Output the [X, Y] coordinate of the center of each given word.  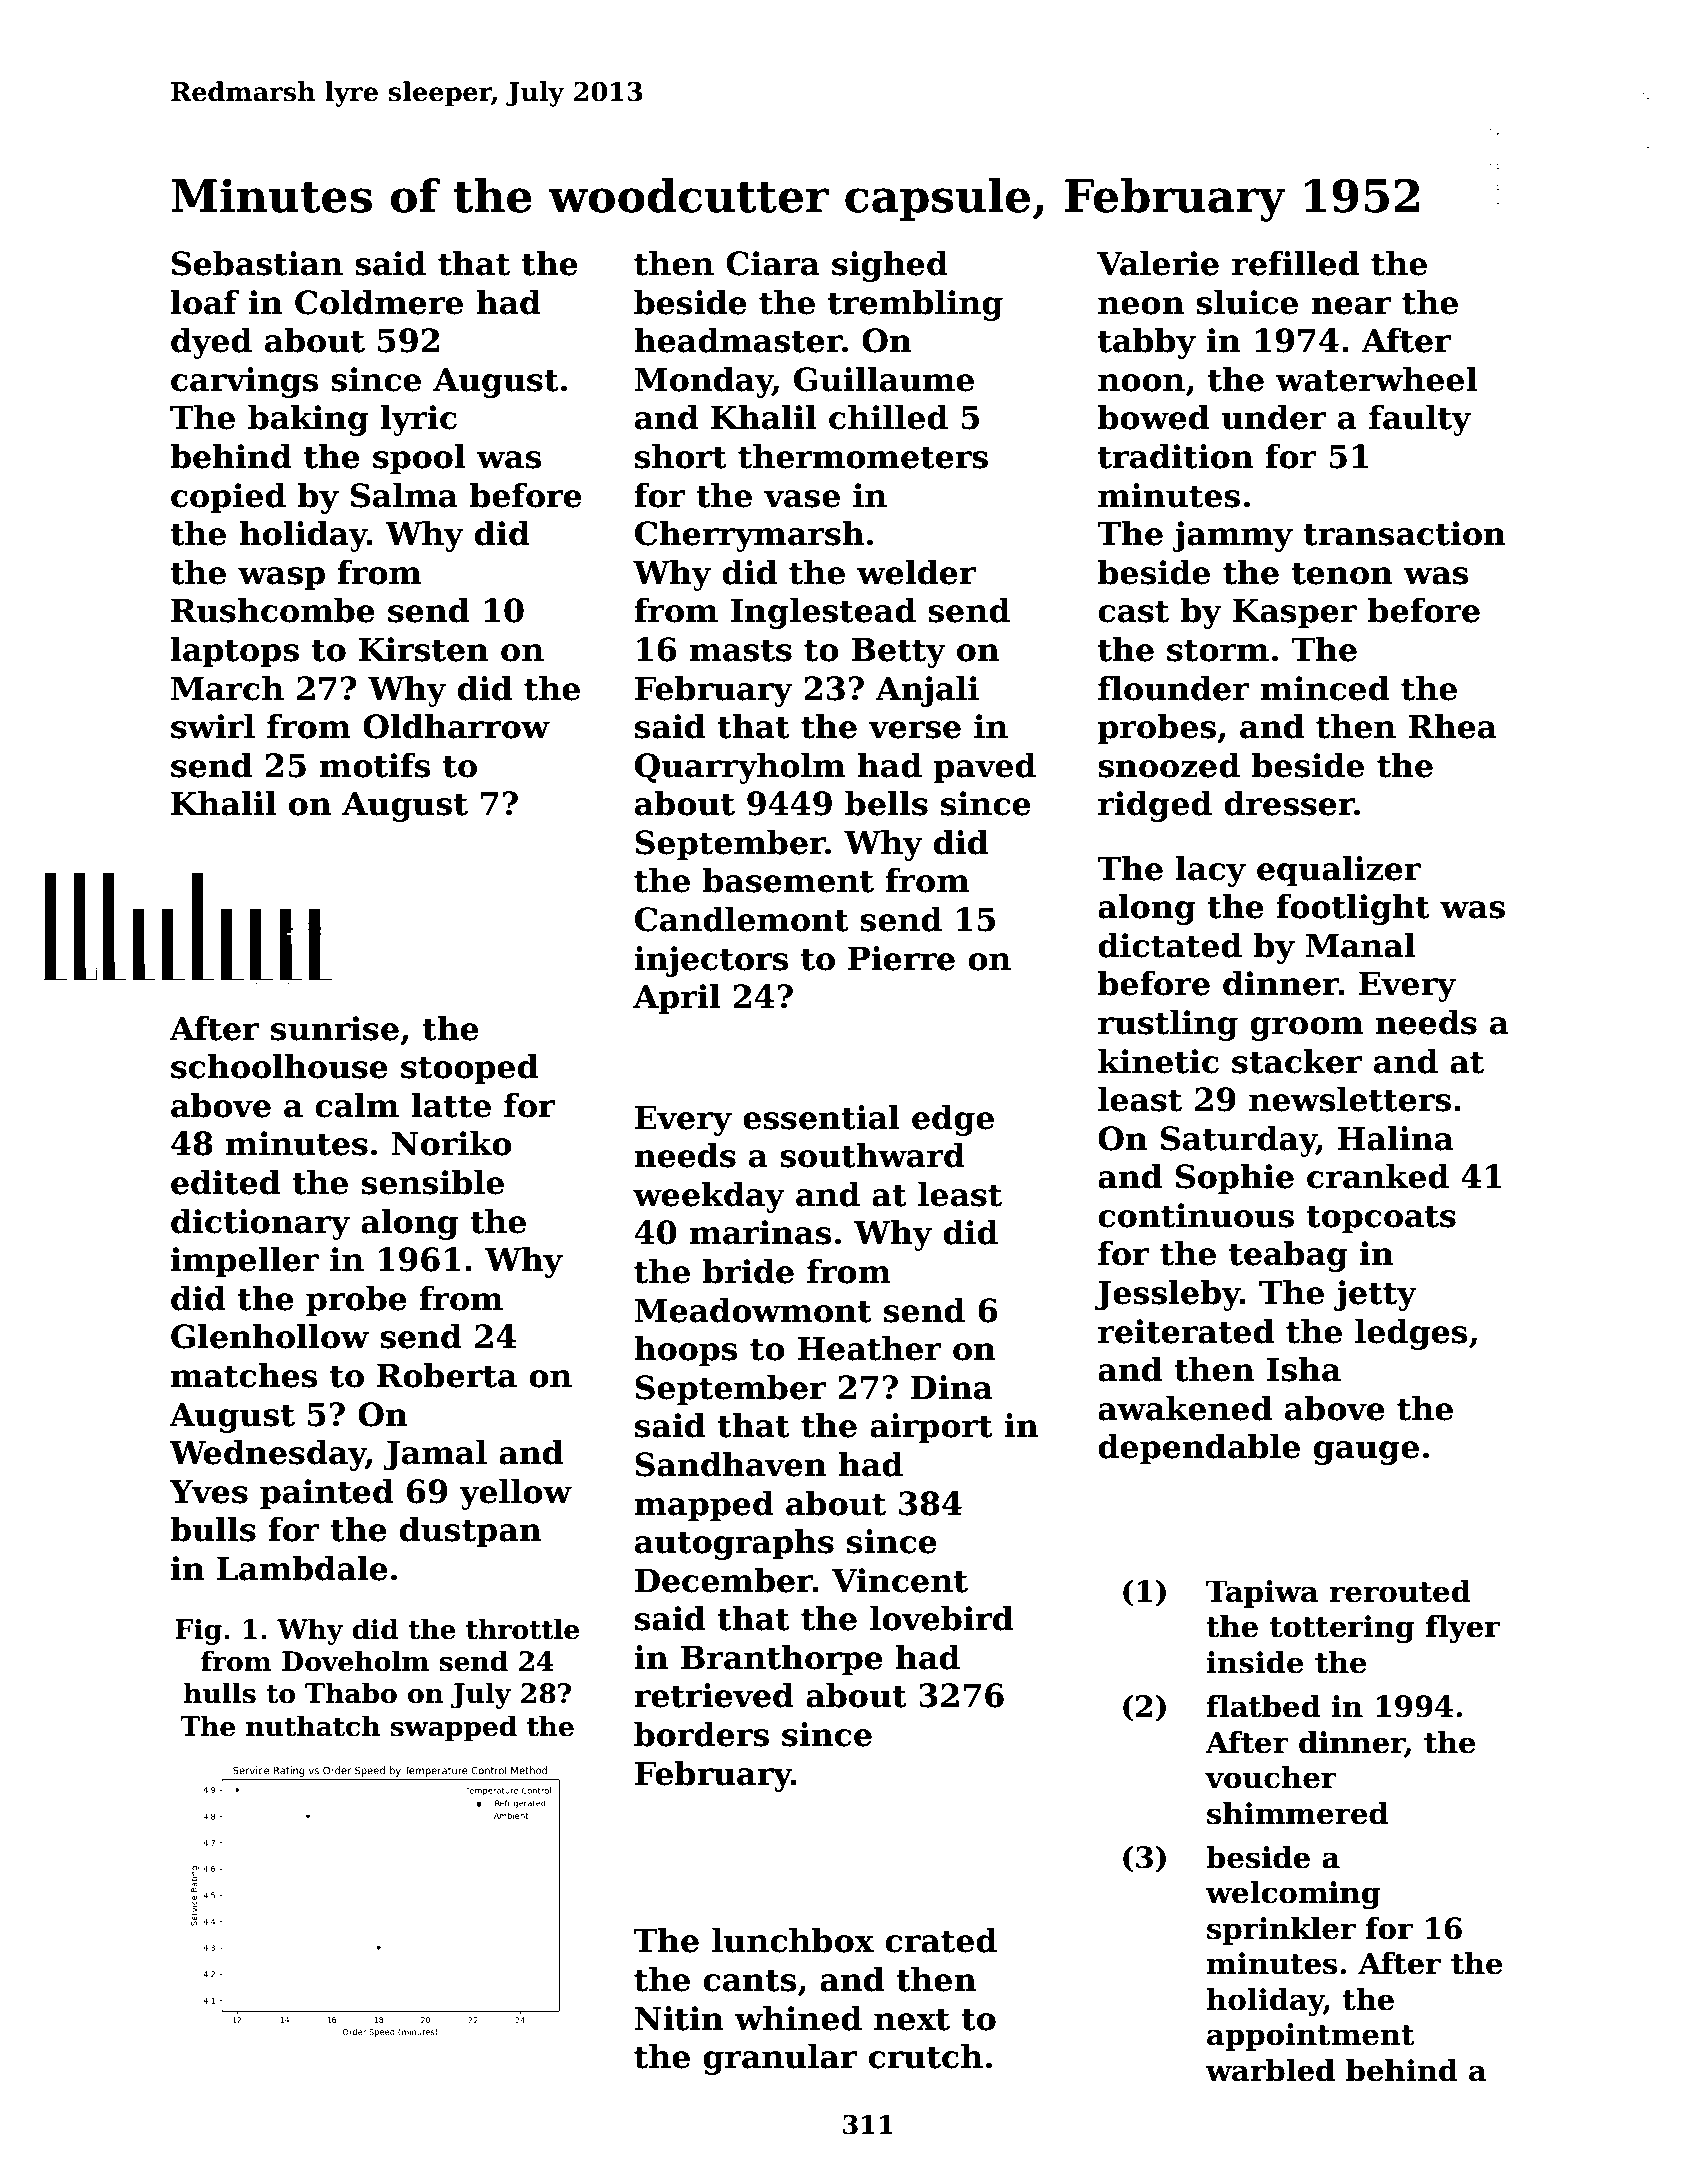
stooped [469, 1069]
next [912, 2019]
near [1351, 306]
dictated [1170, 945]
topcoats [1381, 1219]
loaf [205, 302]
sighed [890, 266]
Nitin [679, 2018]
